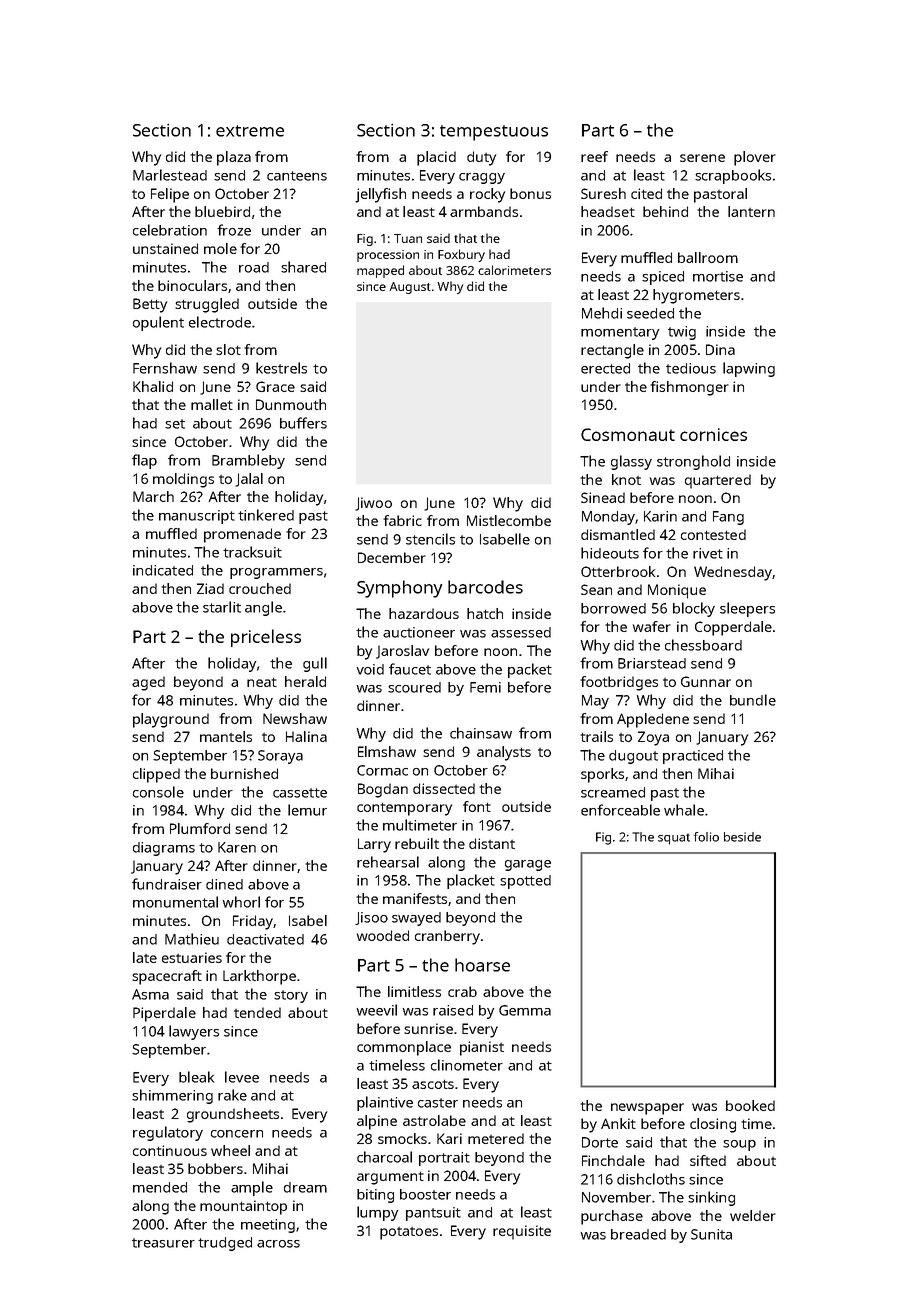  What do you see at coordinates (530, 193) in the screenshot?
I see `bonus` at bounding box center [530, 193].
